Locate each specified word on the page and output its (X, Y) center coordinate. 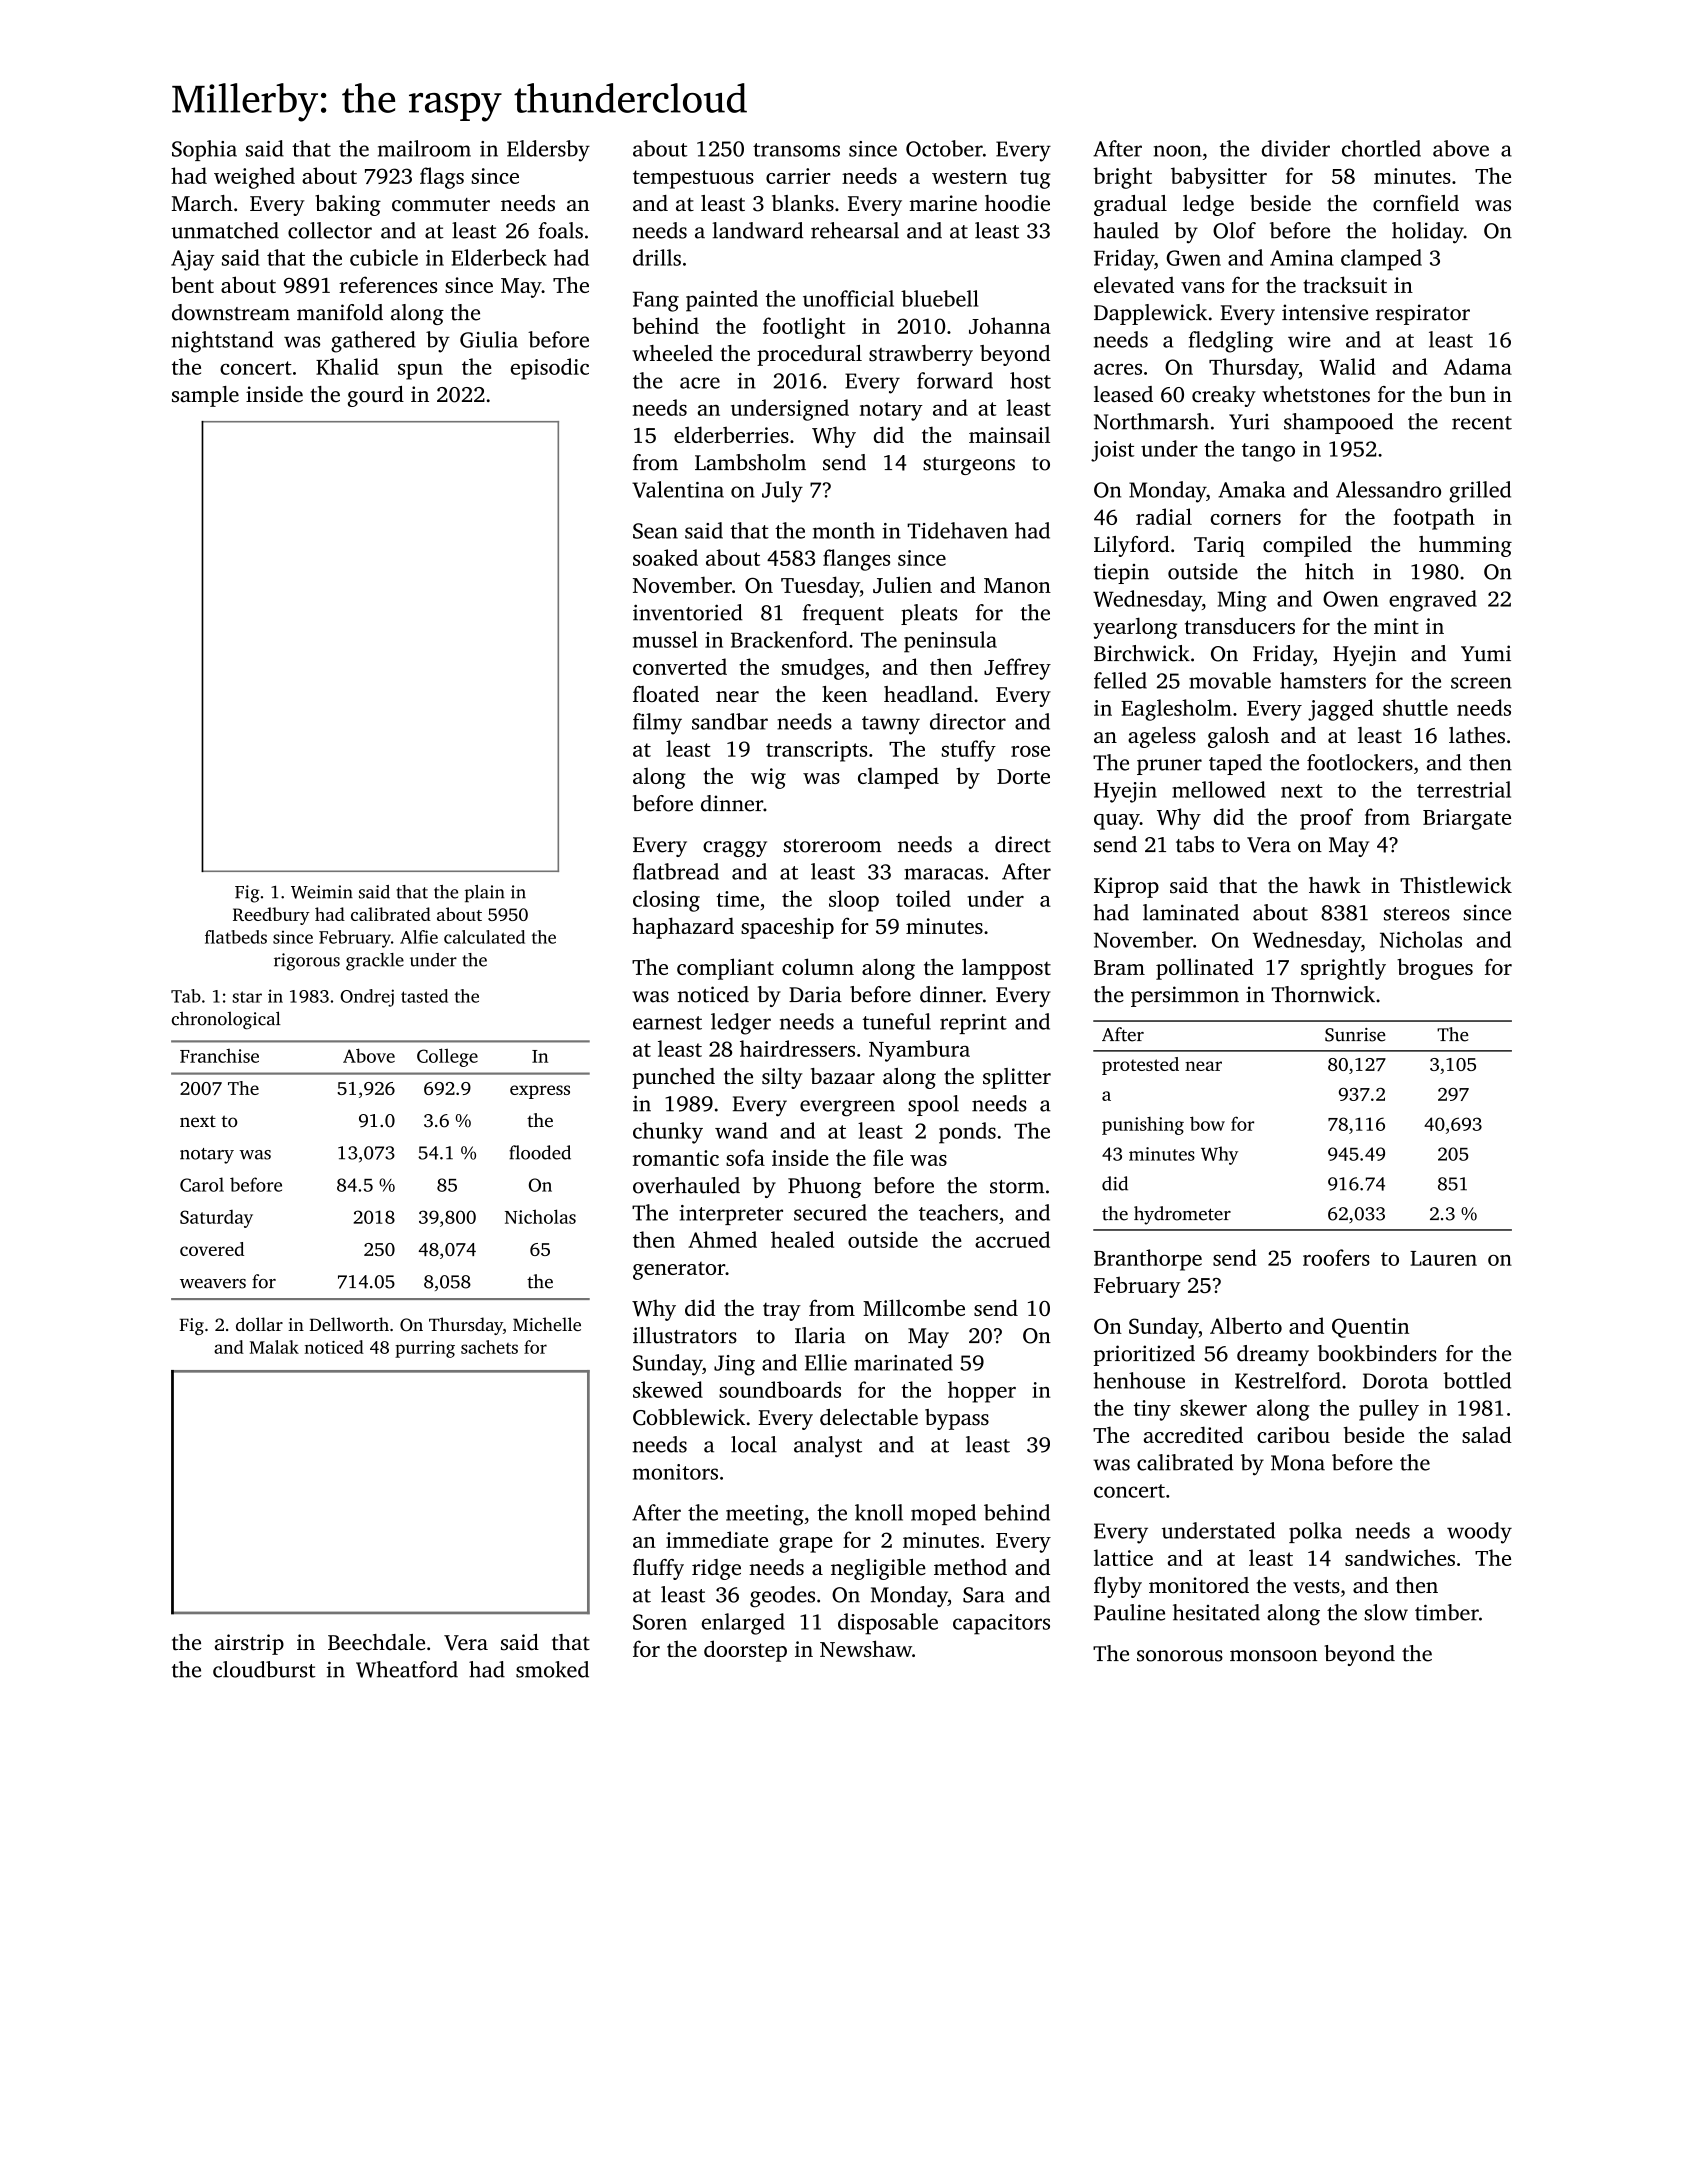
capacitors (1001, 1624)
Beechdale (376, 1642)
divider (1296, 148)
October (944, 148)
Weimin (322, 892)
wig (768, 778)
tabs (1195, 844)
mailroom (424, 148)
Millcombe (914, 1307)
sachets (489, 1347)
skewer (1213, 1407)
